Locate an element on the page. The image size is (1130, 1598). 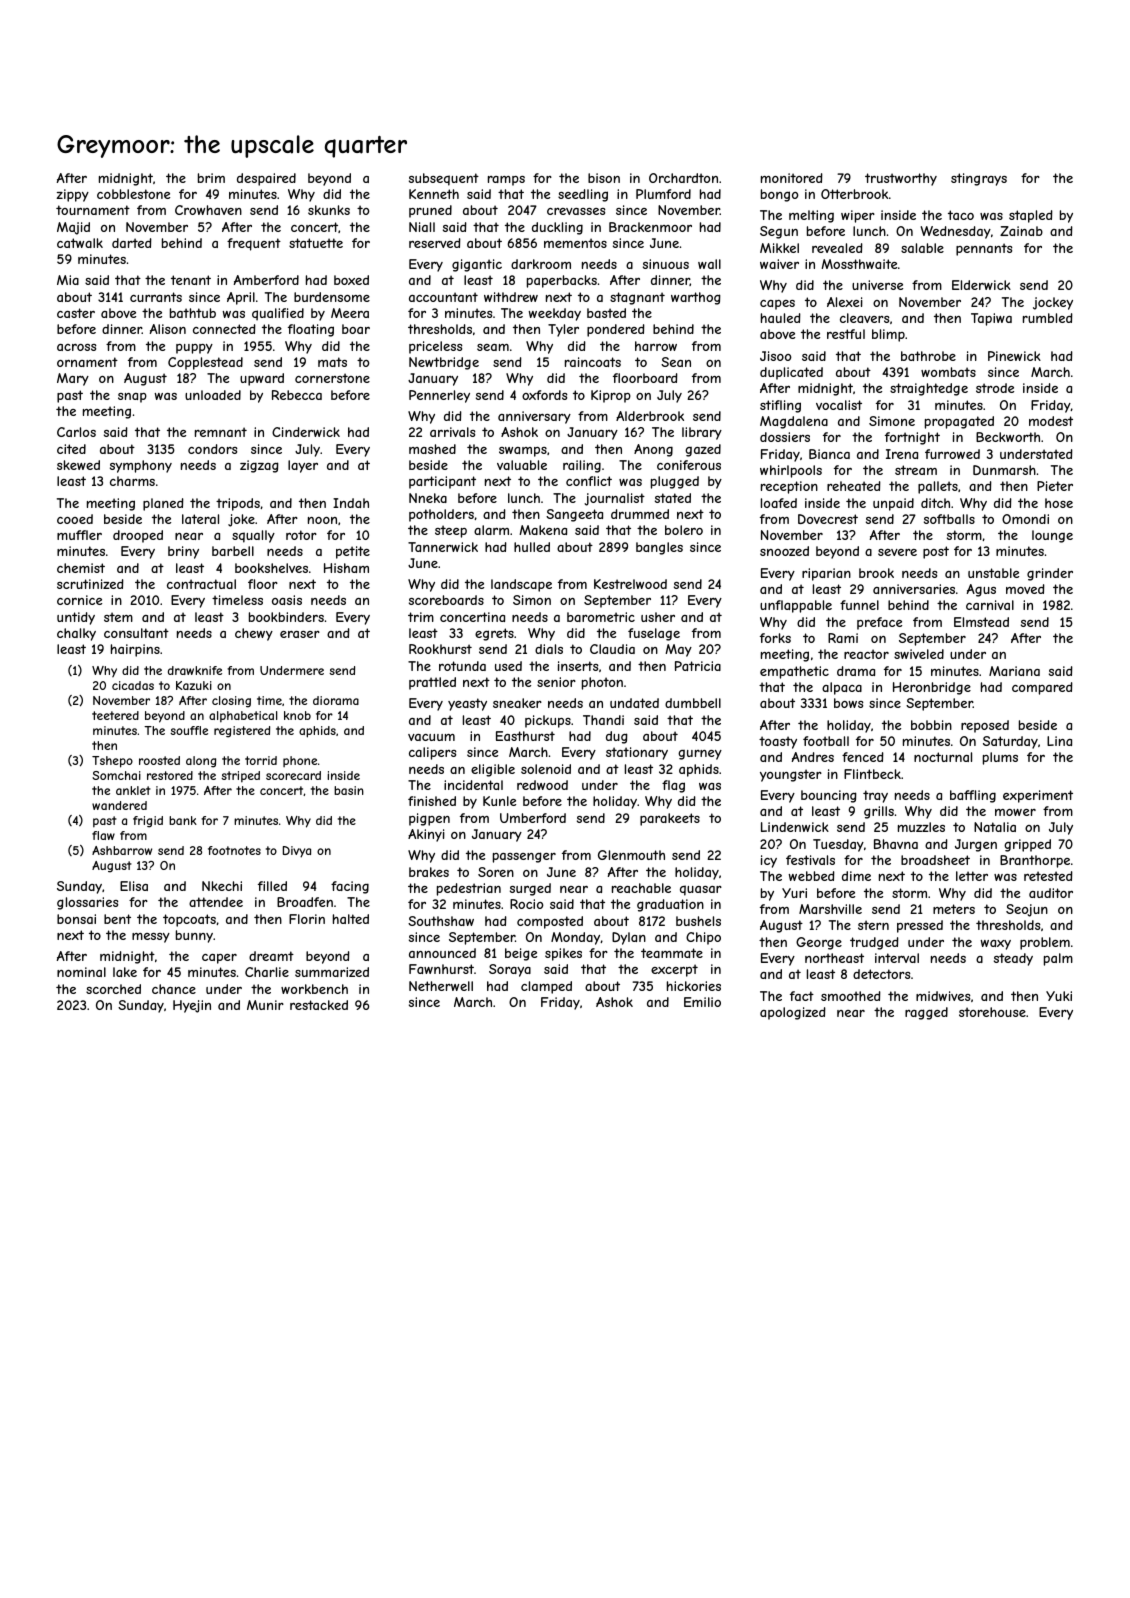
Southshaw is located at coordinates (441, 921).
